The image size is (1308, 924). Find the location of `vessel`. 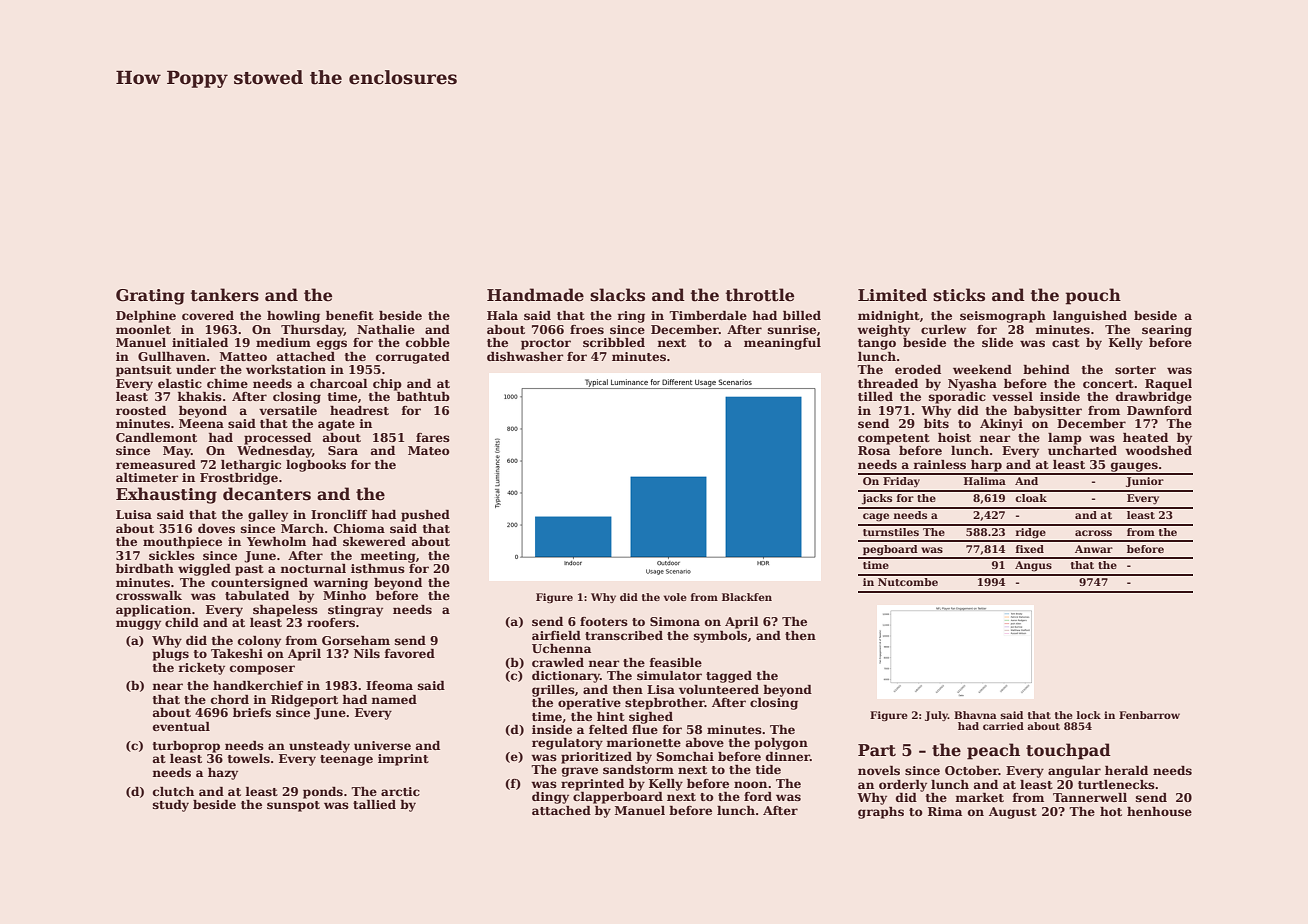

vessel is located at coordinates (1012, 396).
